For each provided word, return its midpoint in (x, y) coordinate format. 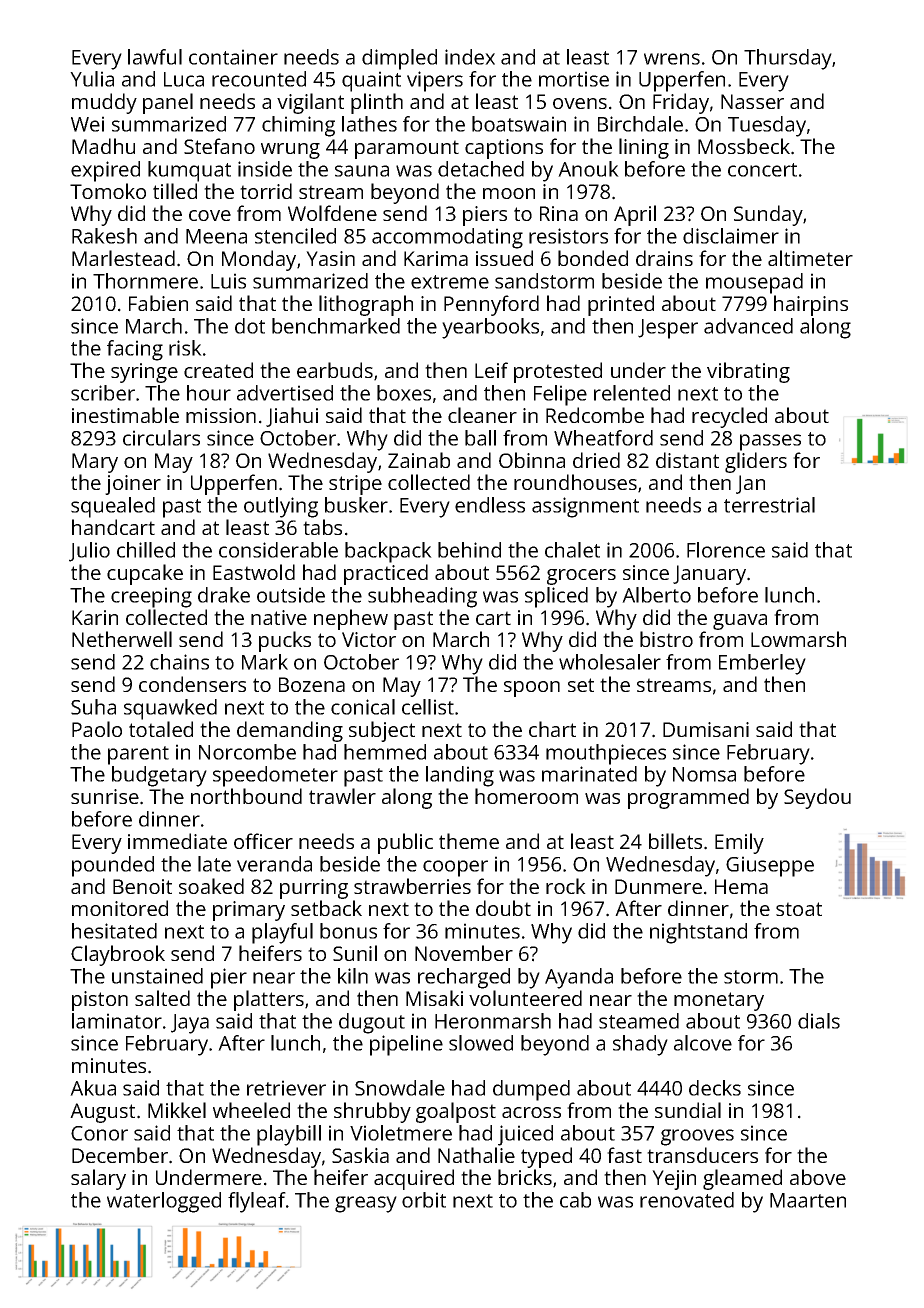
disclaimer (731, 236)
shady (640, 1045)
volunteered (525, 998)
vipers (435, 81)
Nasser (752, 101)
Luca (184, 79)
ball (480, 438)
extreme (450, 282)
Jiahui (292, 417)
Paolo (97, 729)
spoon (532, 689)
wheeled (251, 1110)
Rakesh (104, 236)
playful (282, 933)
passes (770, 442)
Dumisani (706, 729)
